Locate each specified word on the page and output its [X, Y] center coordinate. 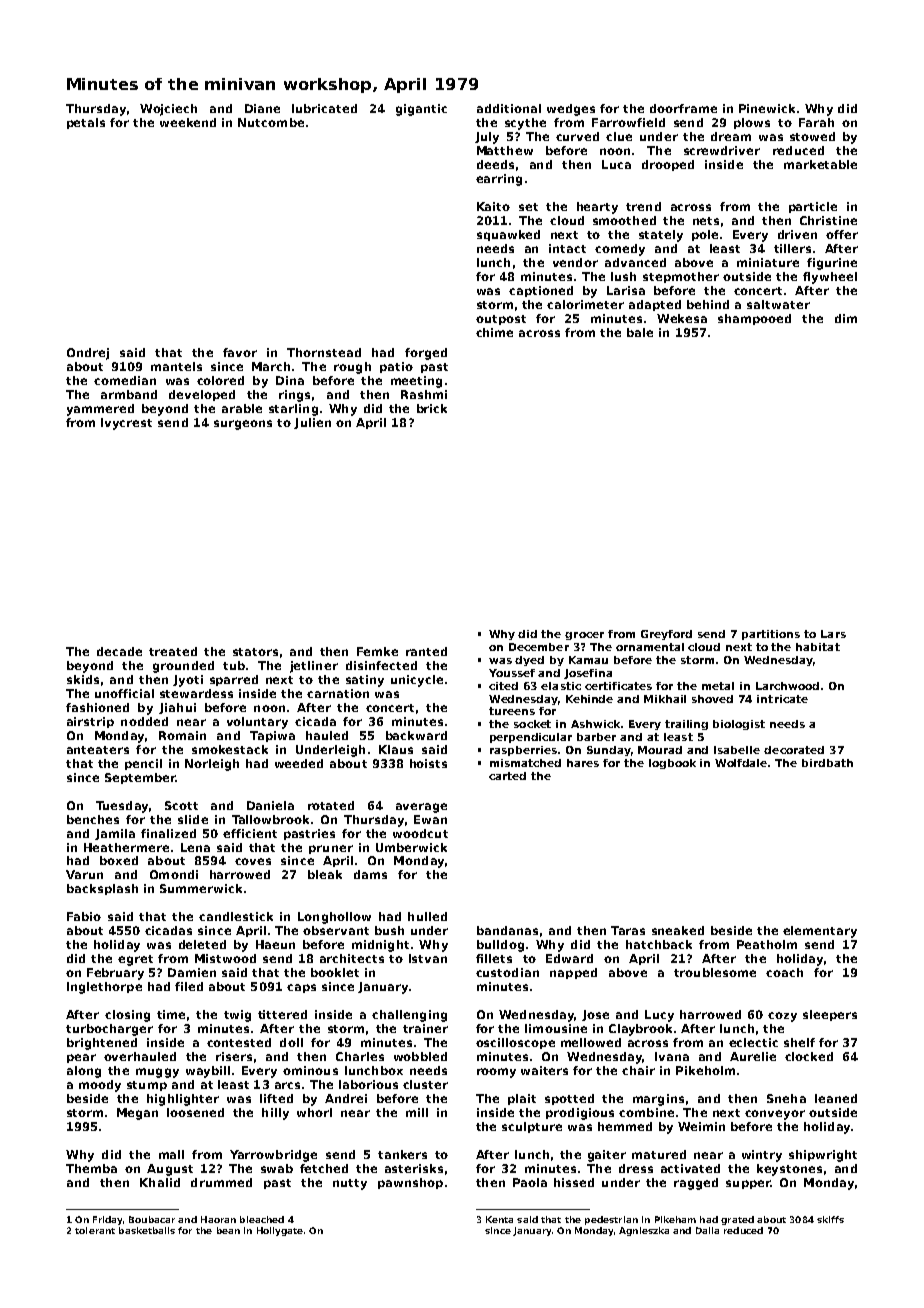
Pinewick [767, 108]
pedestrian [611, 1220]
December [539, 647]
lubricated [324, 108]
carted [507, 776]
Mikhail [665, 699]
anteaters [98, 750]
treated [173, 651]
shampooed [754, 319]
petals [86, 123]
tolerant [95, 1230]
